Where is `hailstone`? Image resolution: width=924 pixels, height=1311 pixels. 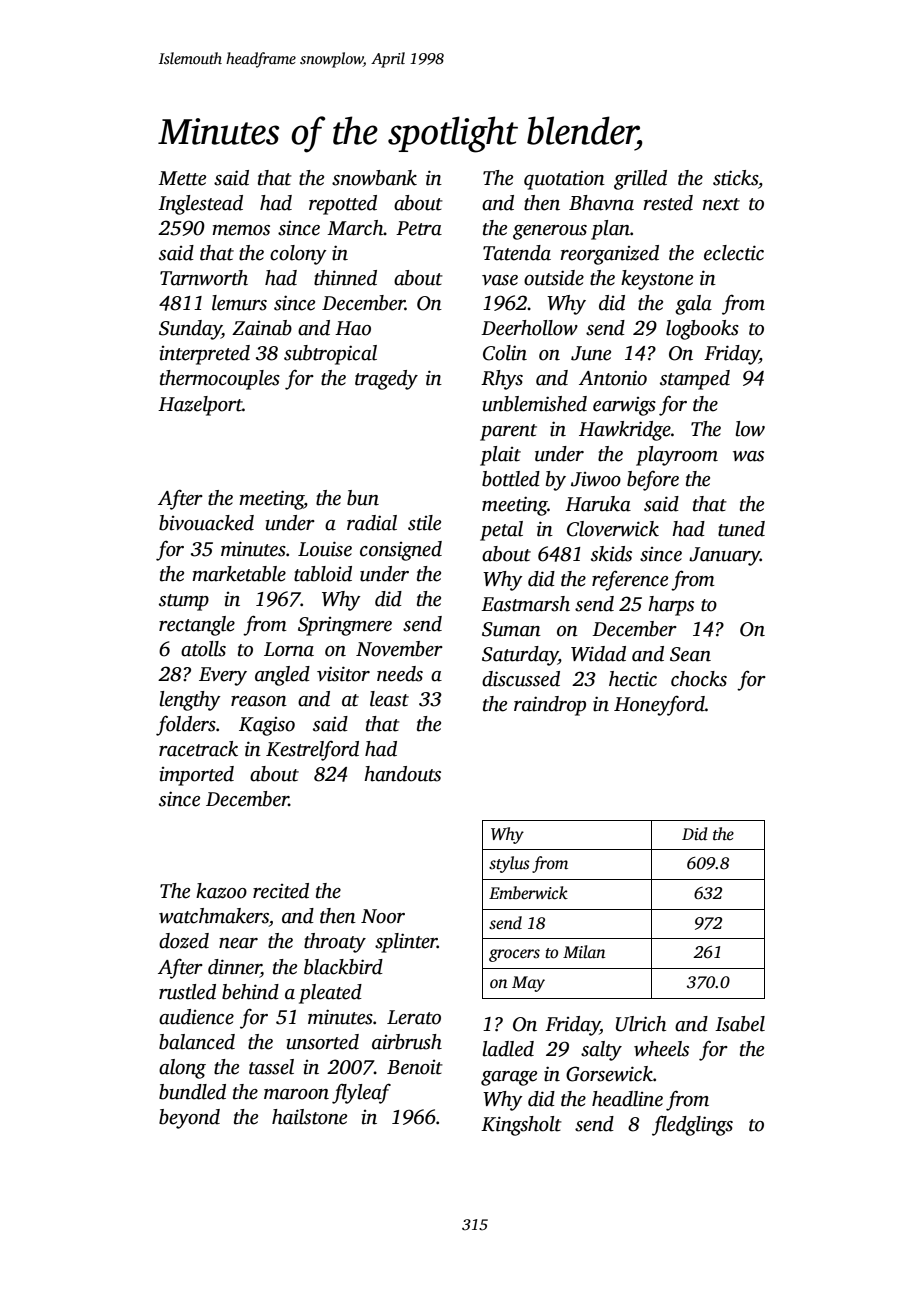
hailstone is located at coordinates (309, 1117).
